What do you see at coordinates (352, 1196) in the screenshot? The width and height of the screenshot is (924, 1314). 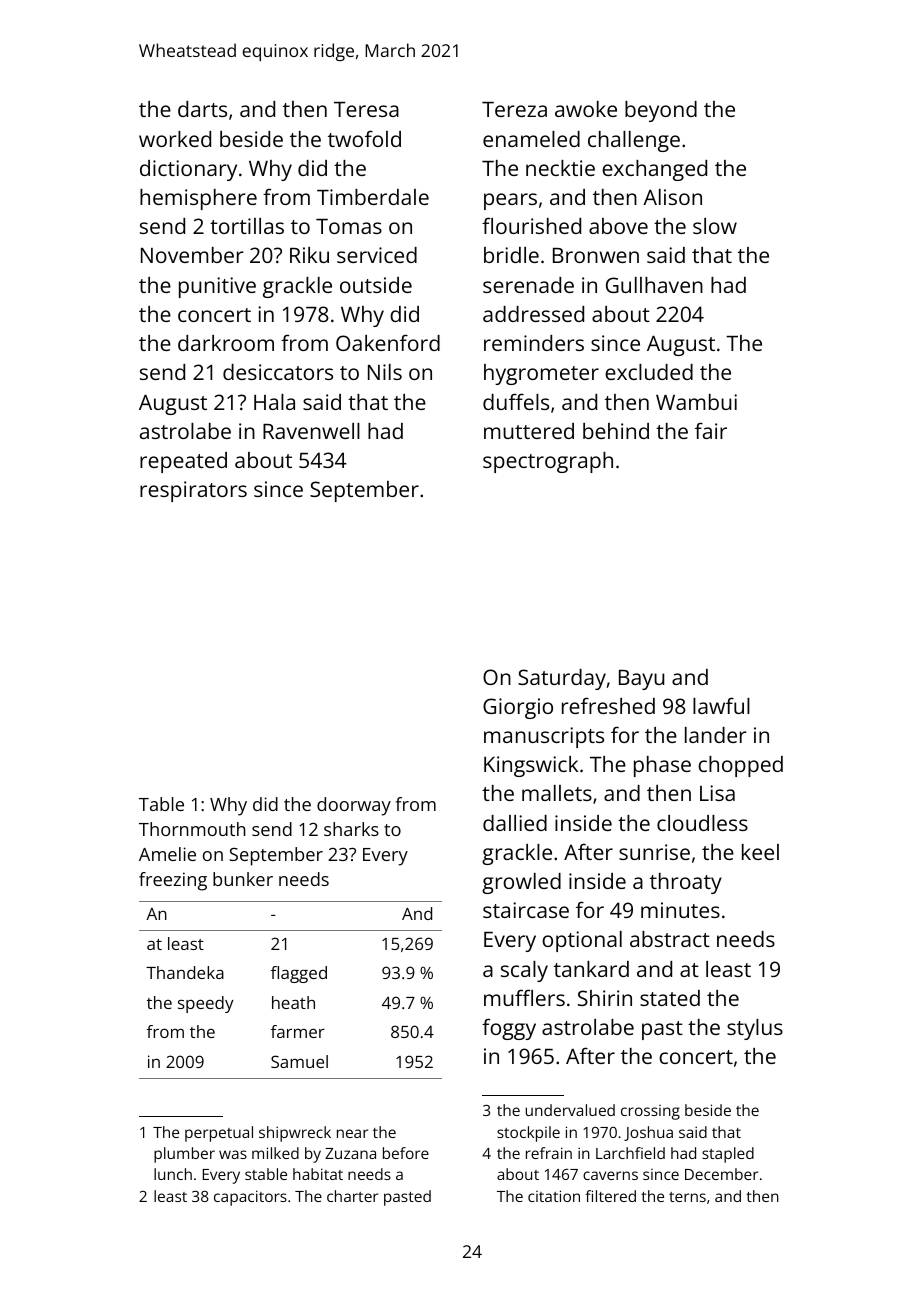 I see `charter` at bounding box center [352, 1196].
